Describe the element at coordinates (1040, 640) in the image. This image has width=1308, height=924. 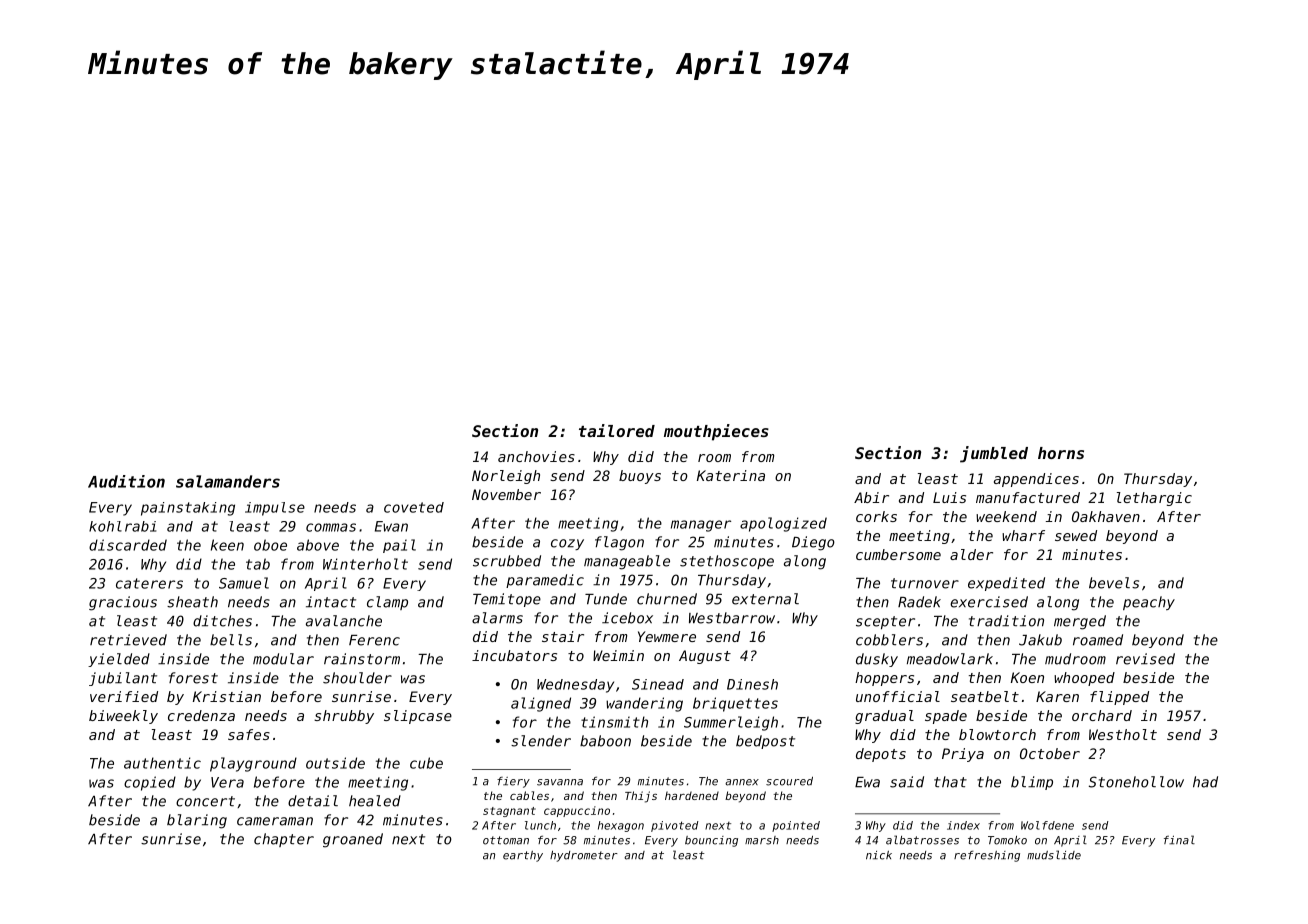
I see `Jakub` at that location.
